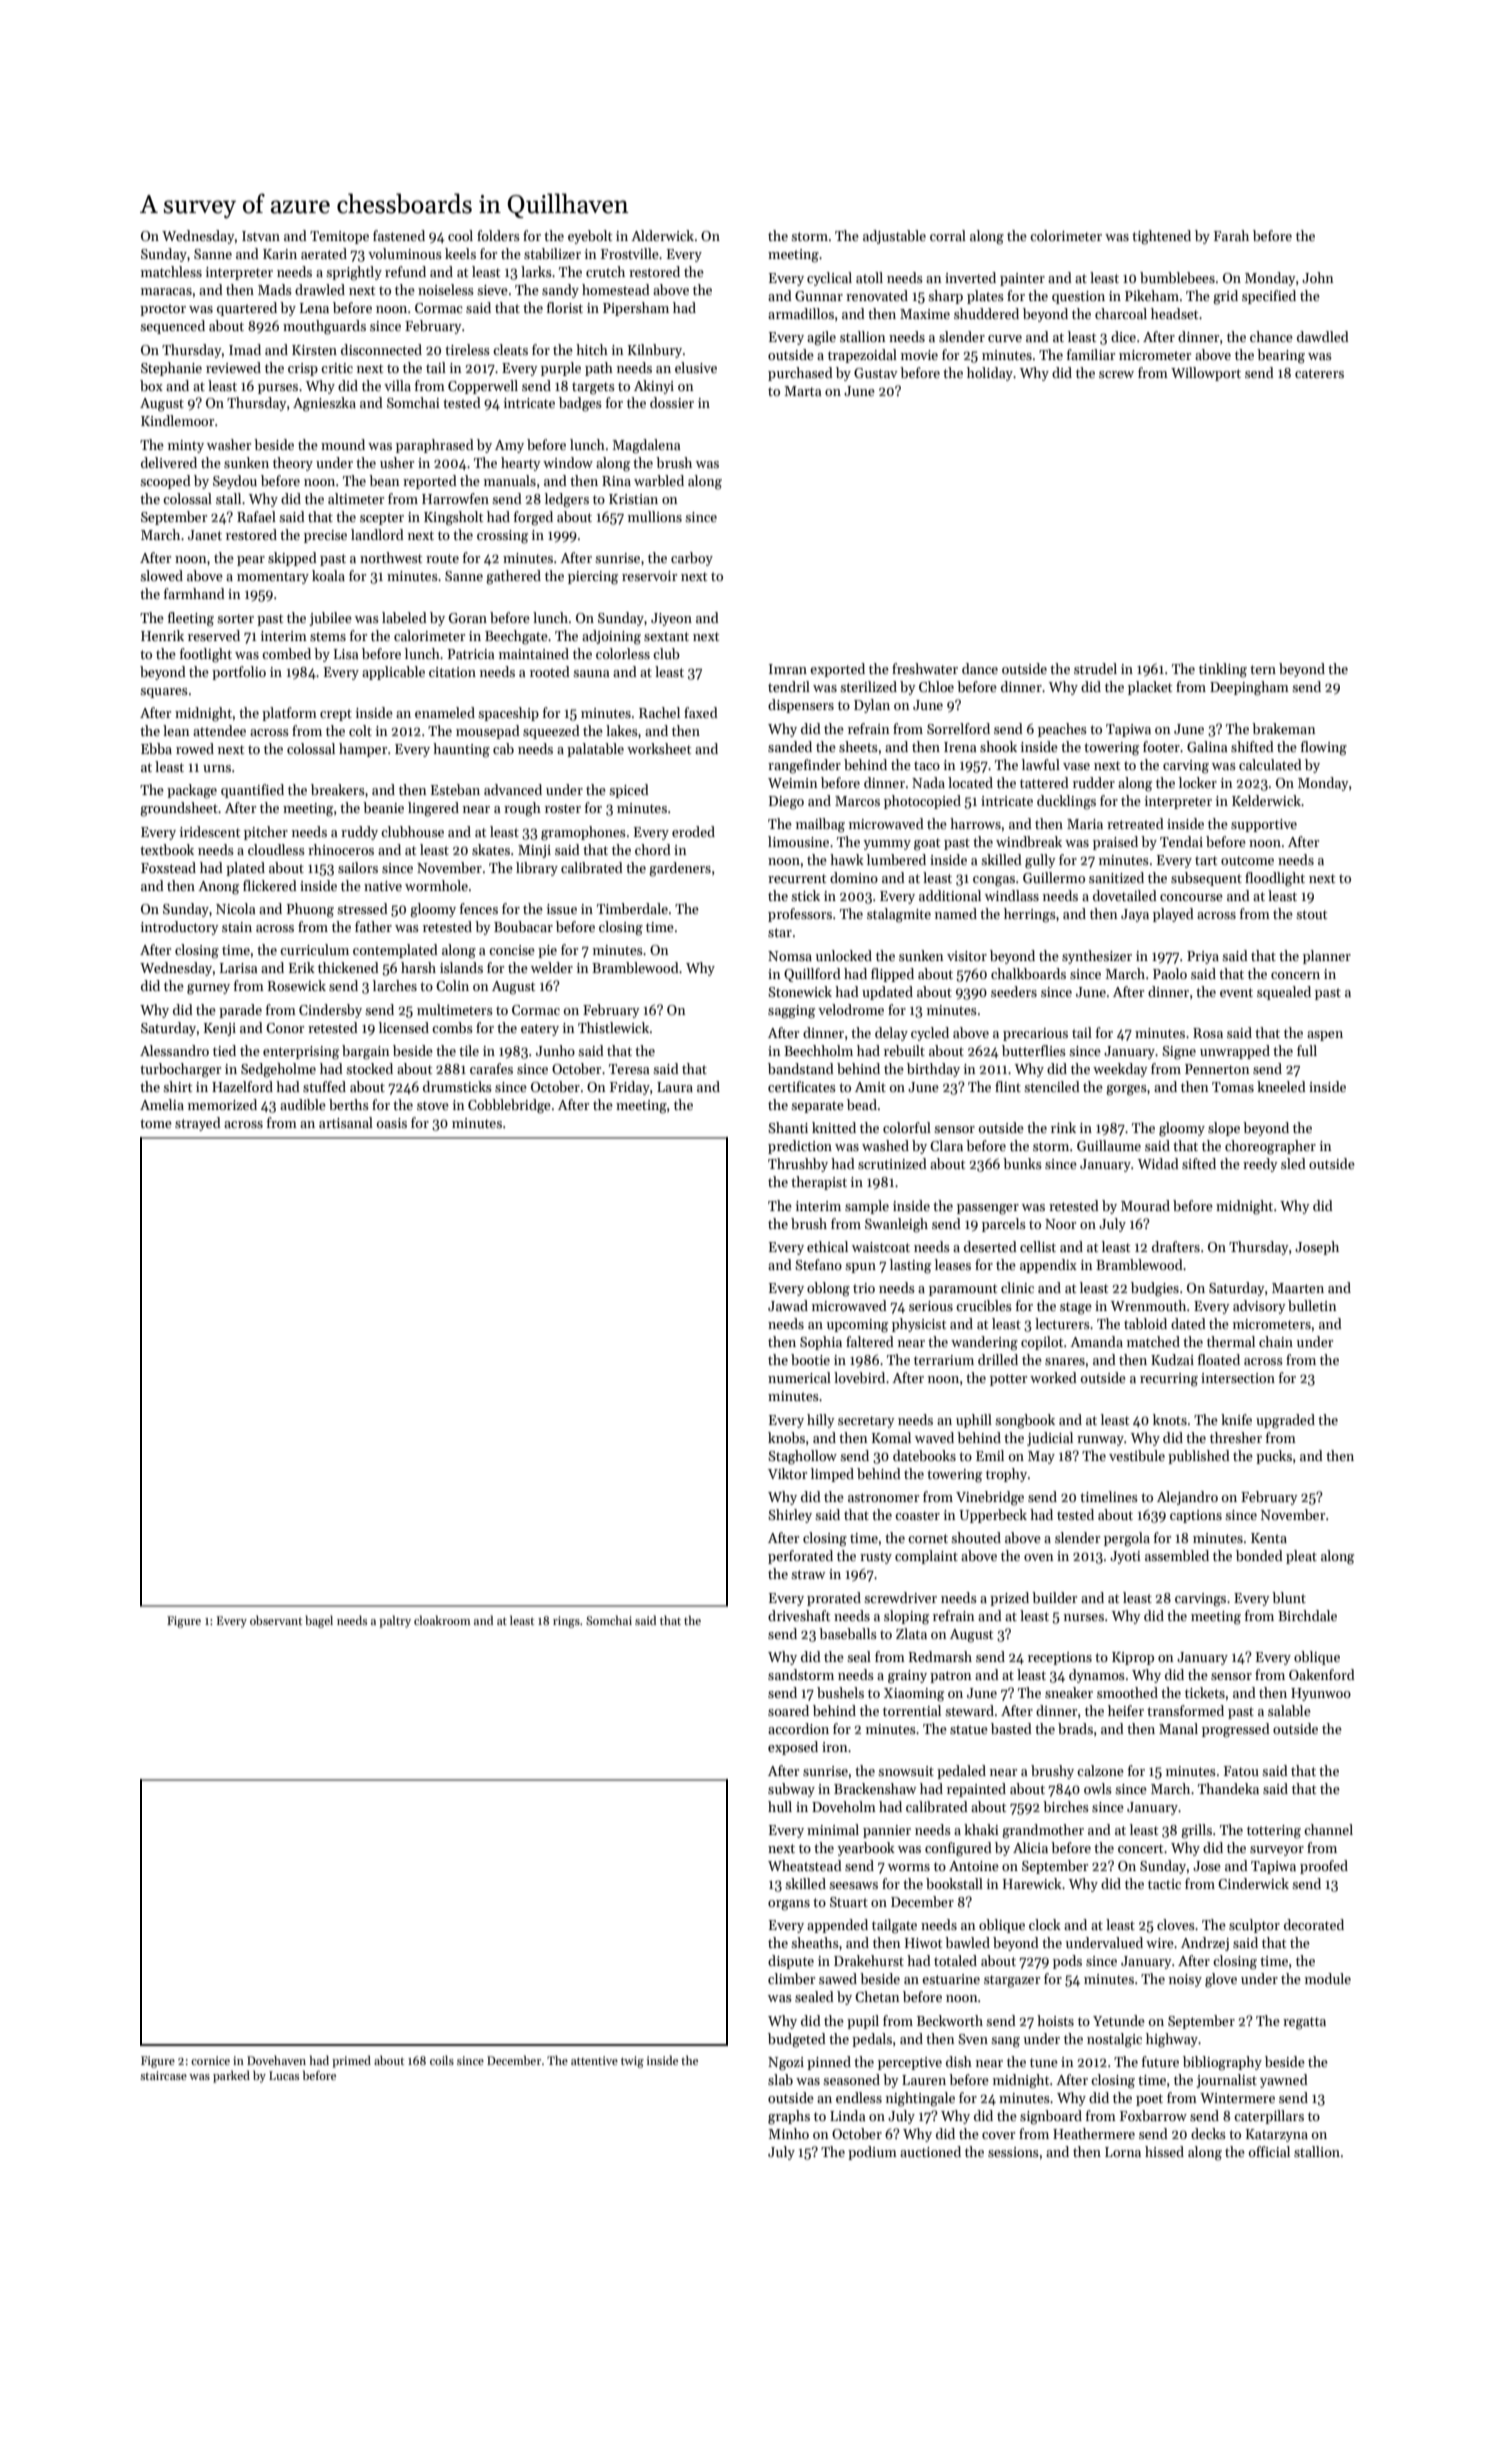 The height and width of the image is (2464, 1496). Describe the element at coordinates (837, 670) in the image. I see `exported` at that location.
